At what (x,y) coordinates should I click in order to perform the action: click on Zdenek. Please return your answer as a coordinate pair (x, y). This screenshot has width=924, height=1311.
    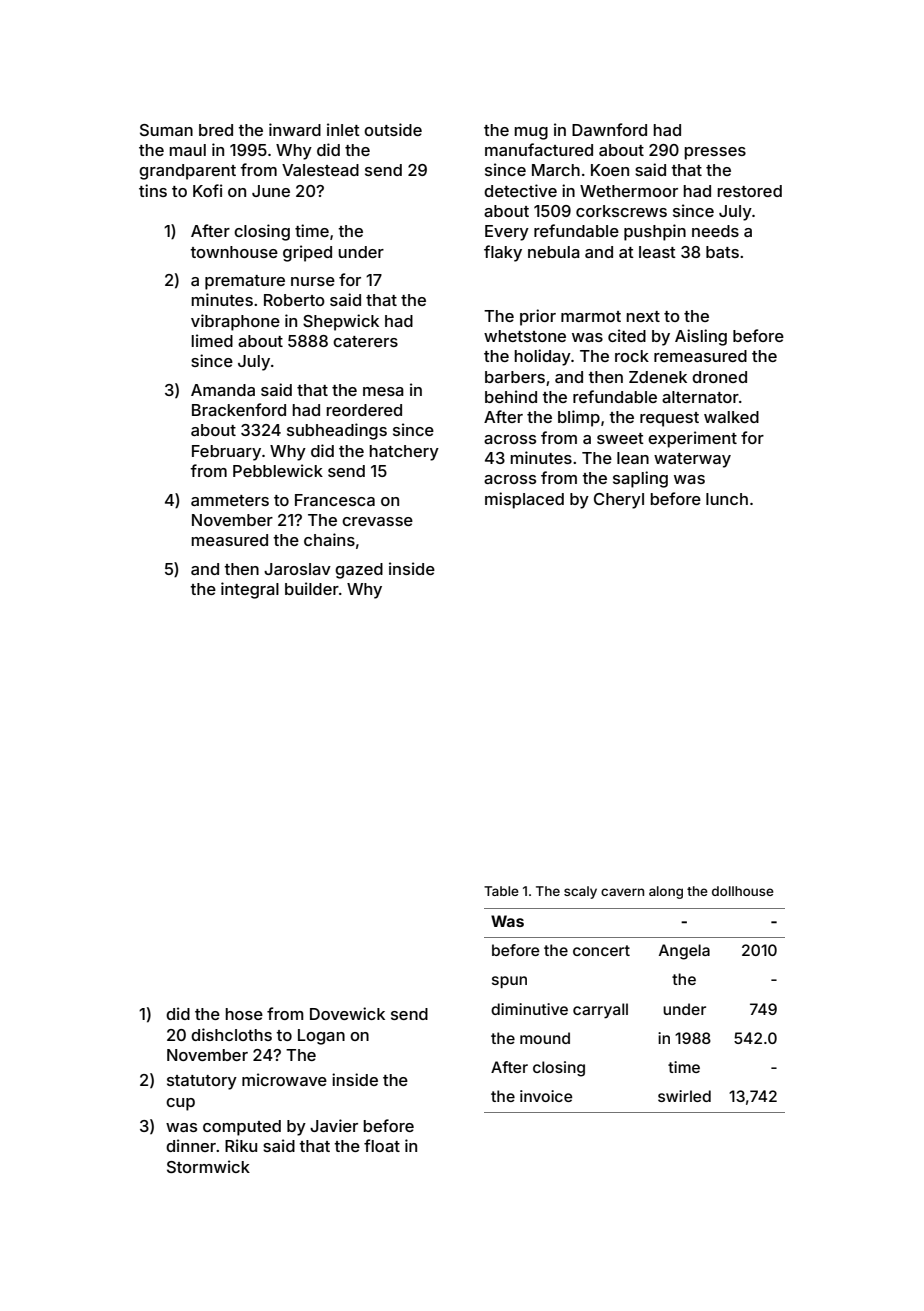
    Looking at the image, I should click on (658, 377).
